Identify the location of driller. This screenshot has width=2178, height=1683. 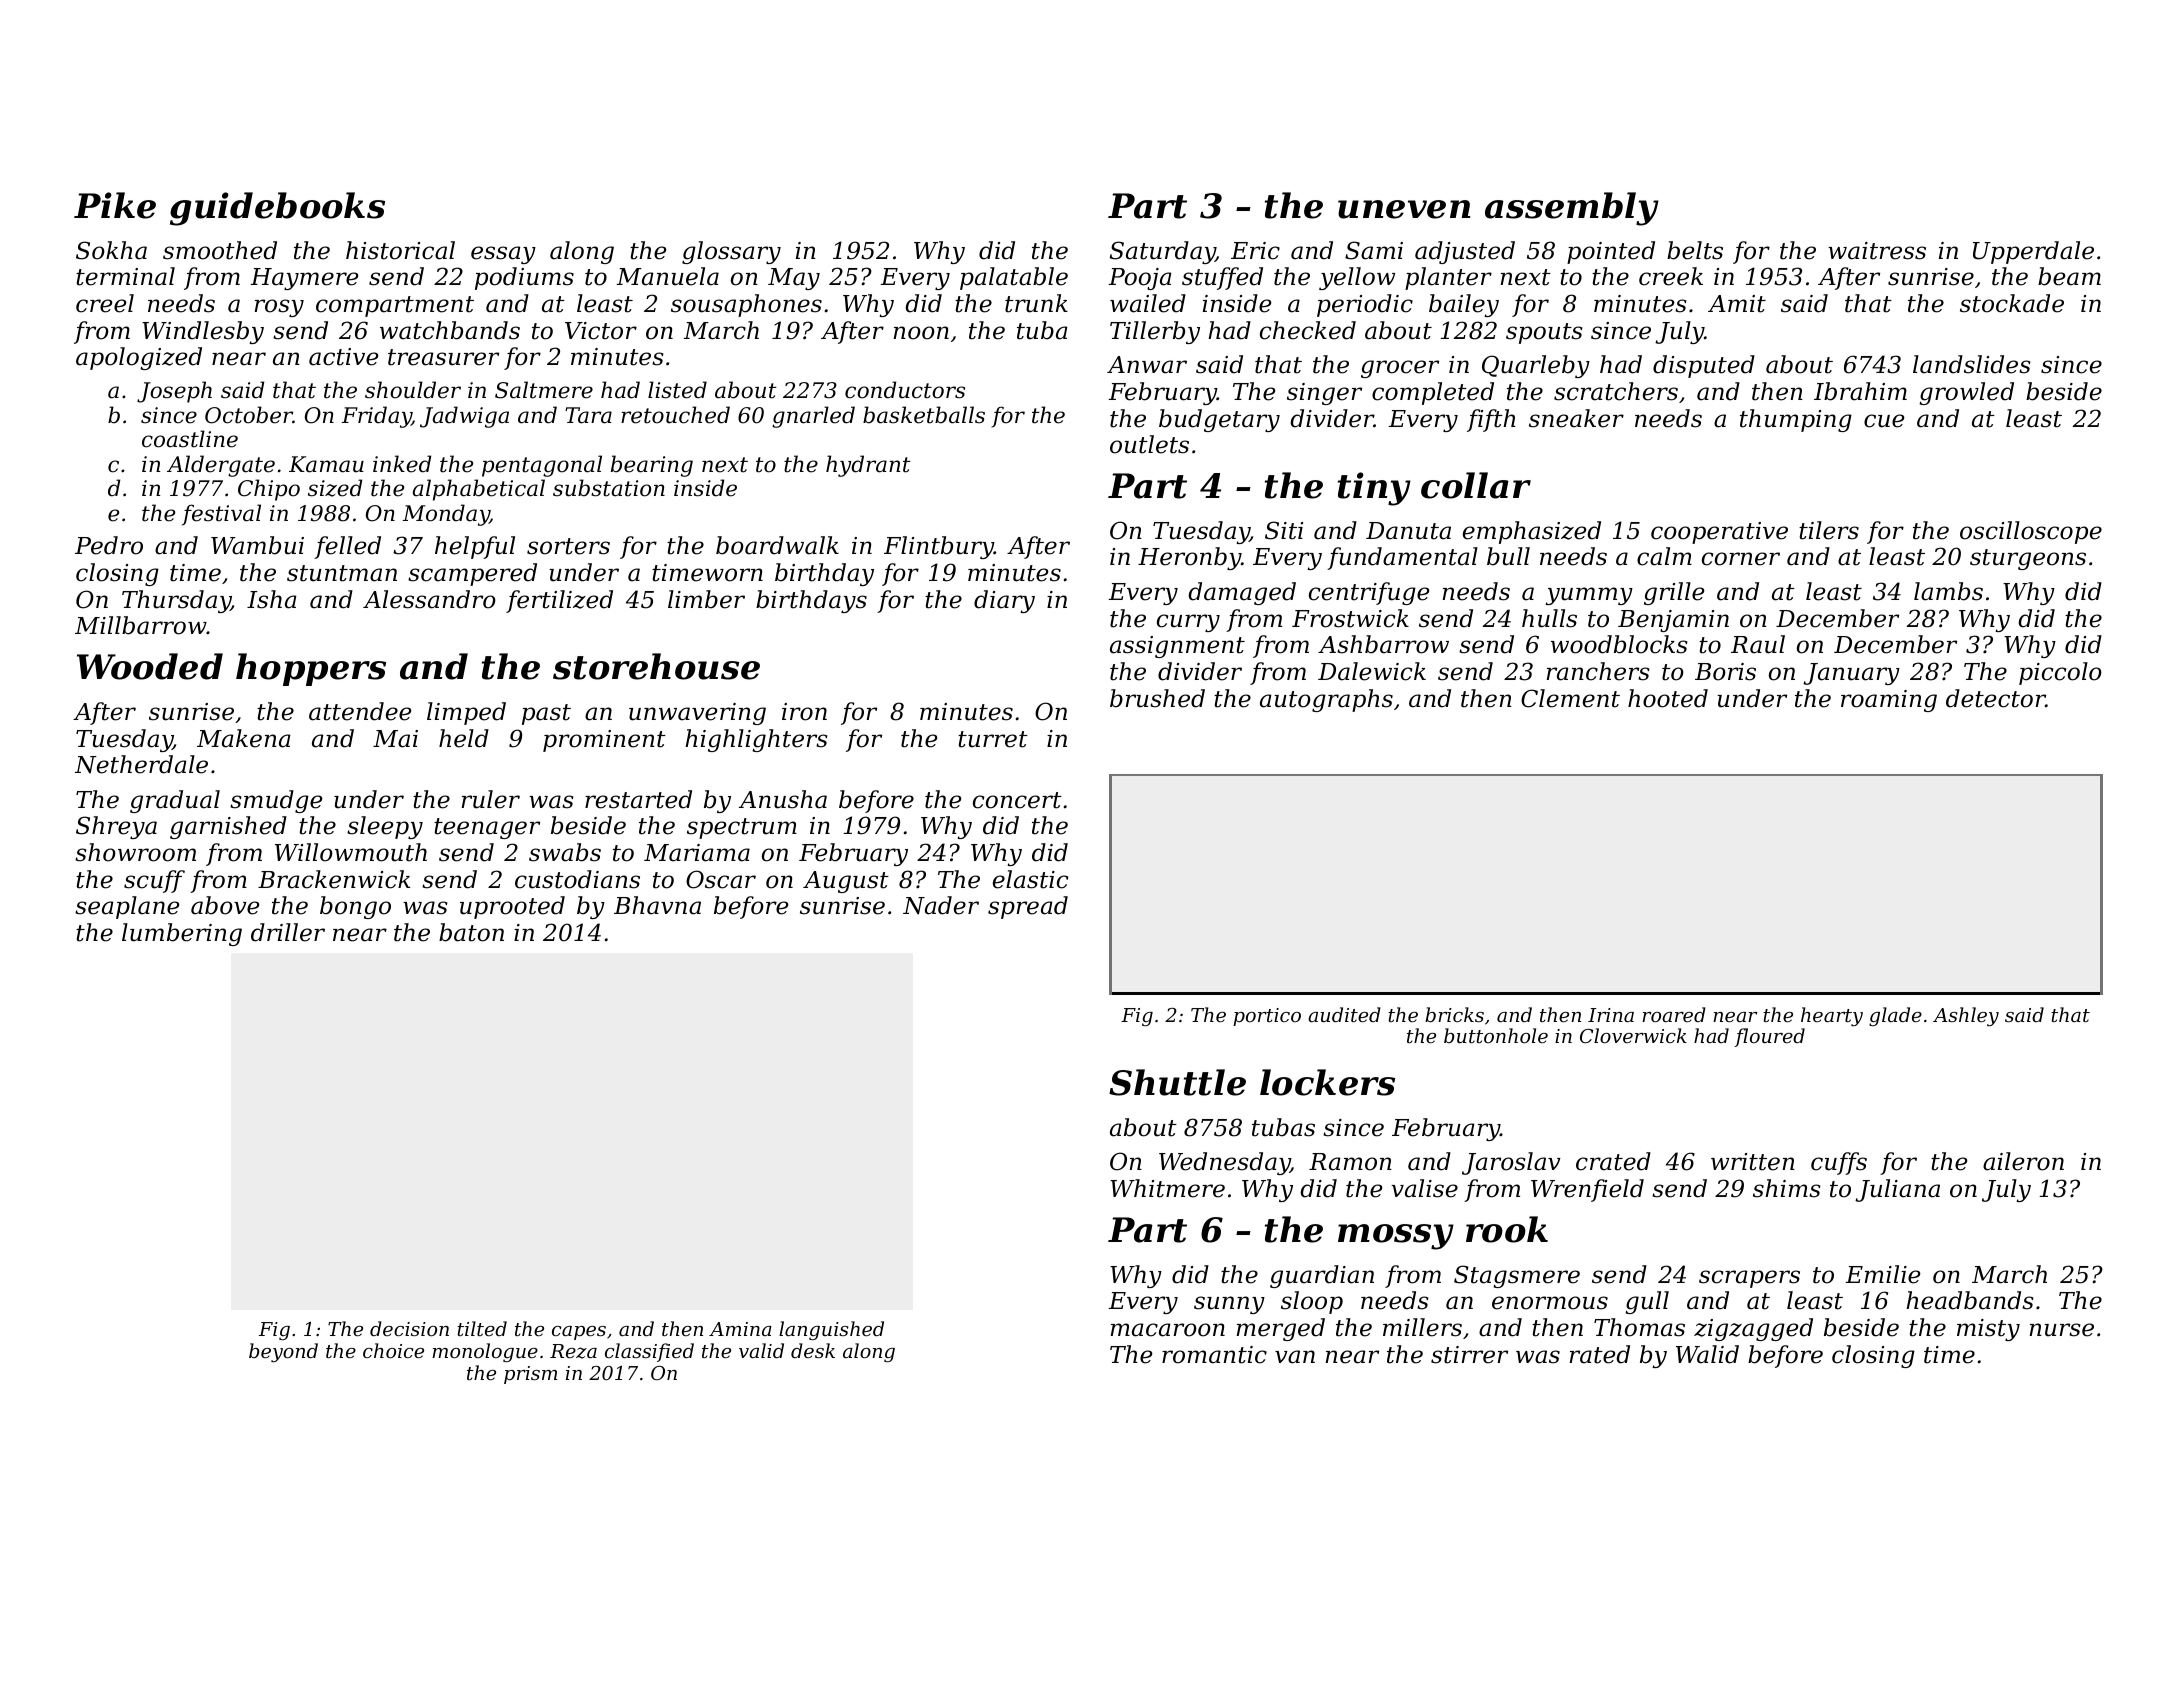
(288, 932).
